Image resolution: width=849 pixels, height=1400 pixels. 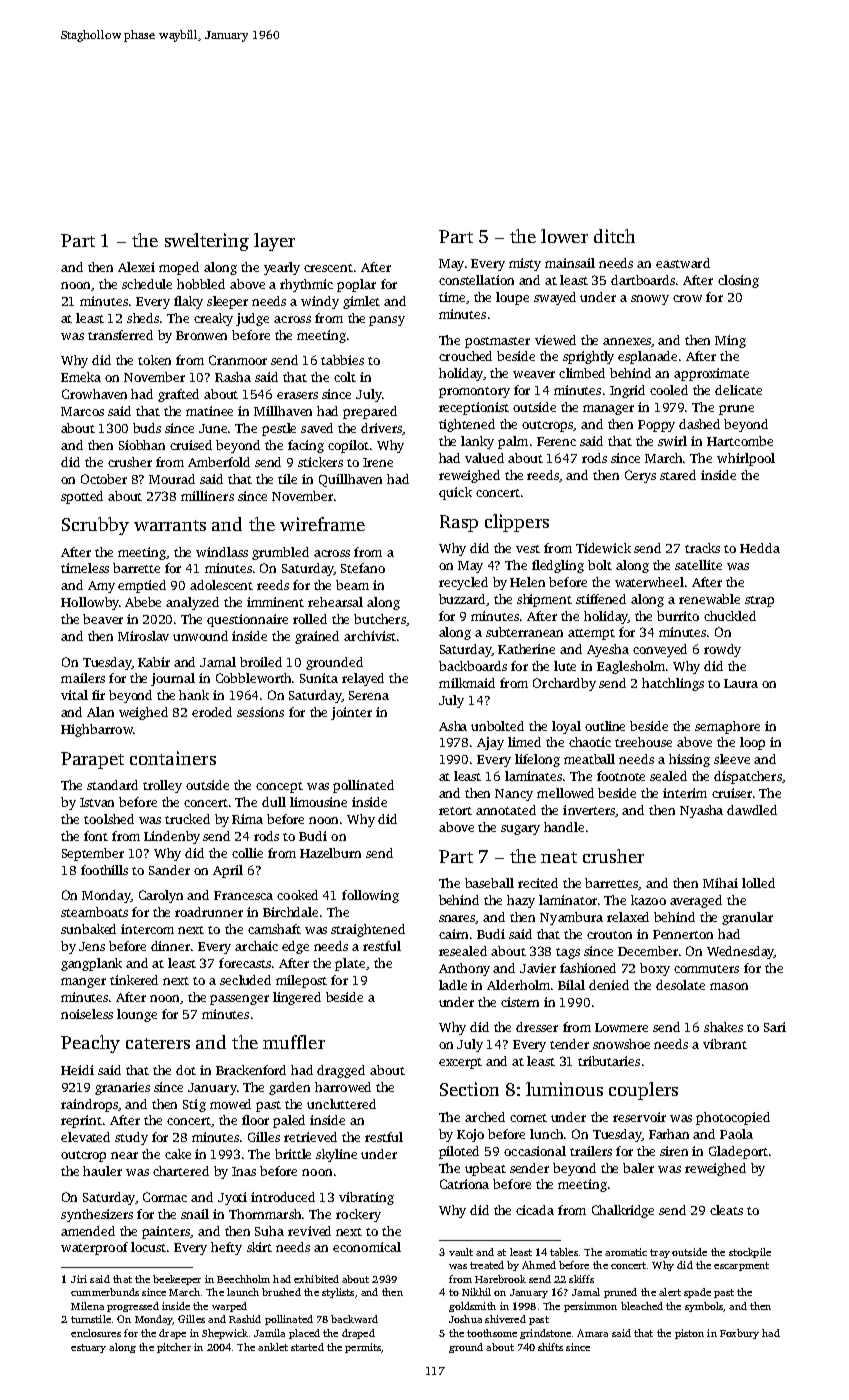 I want to click on Sari, so click(x=775, y=1027).
